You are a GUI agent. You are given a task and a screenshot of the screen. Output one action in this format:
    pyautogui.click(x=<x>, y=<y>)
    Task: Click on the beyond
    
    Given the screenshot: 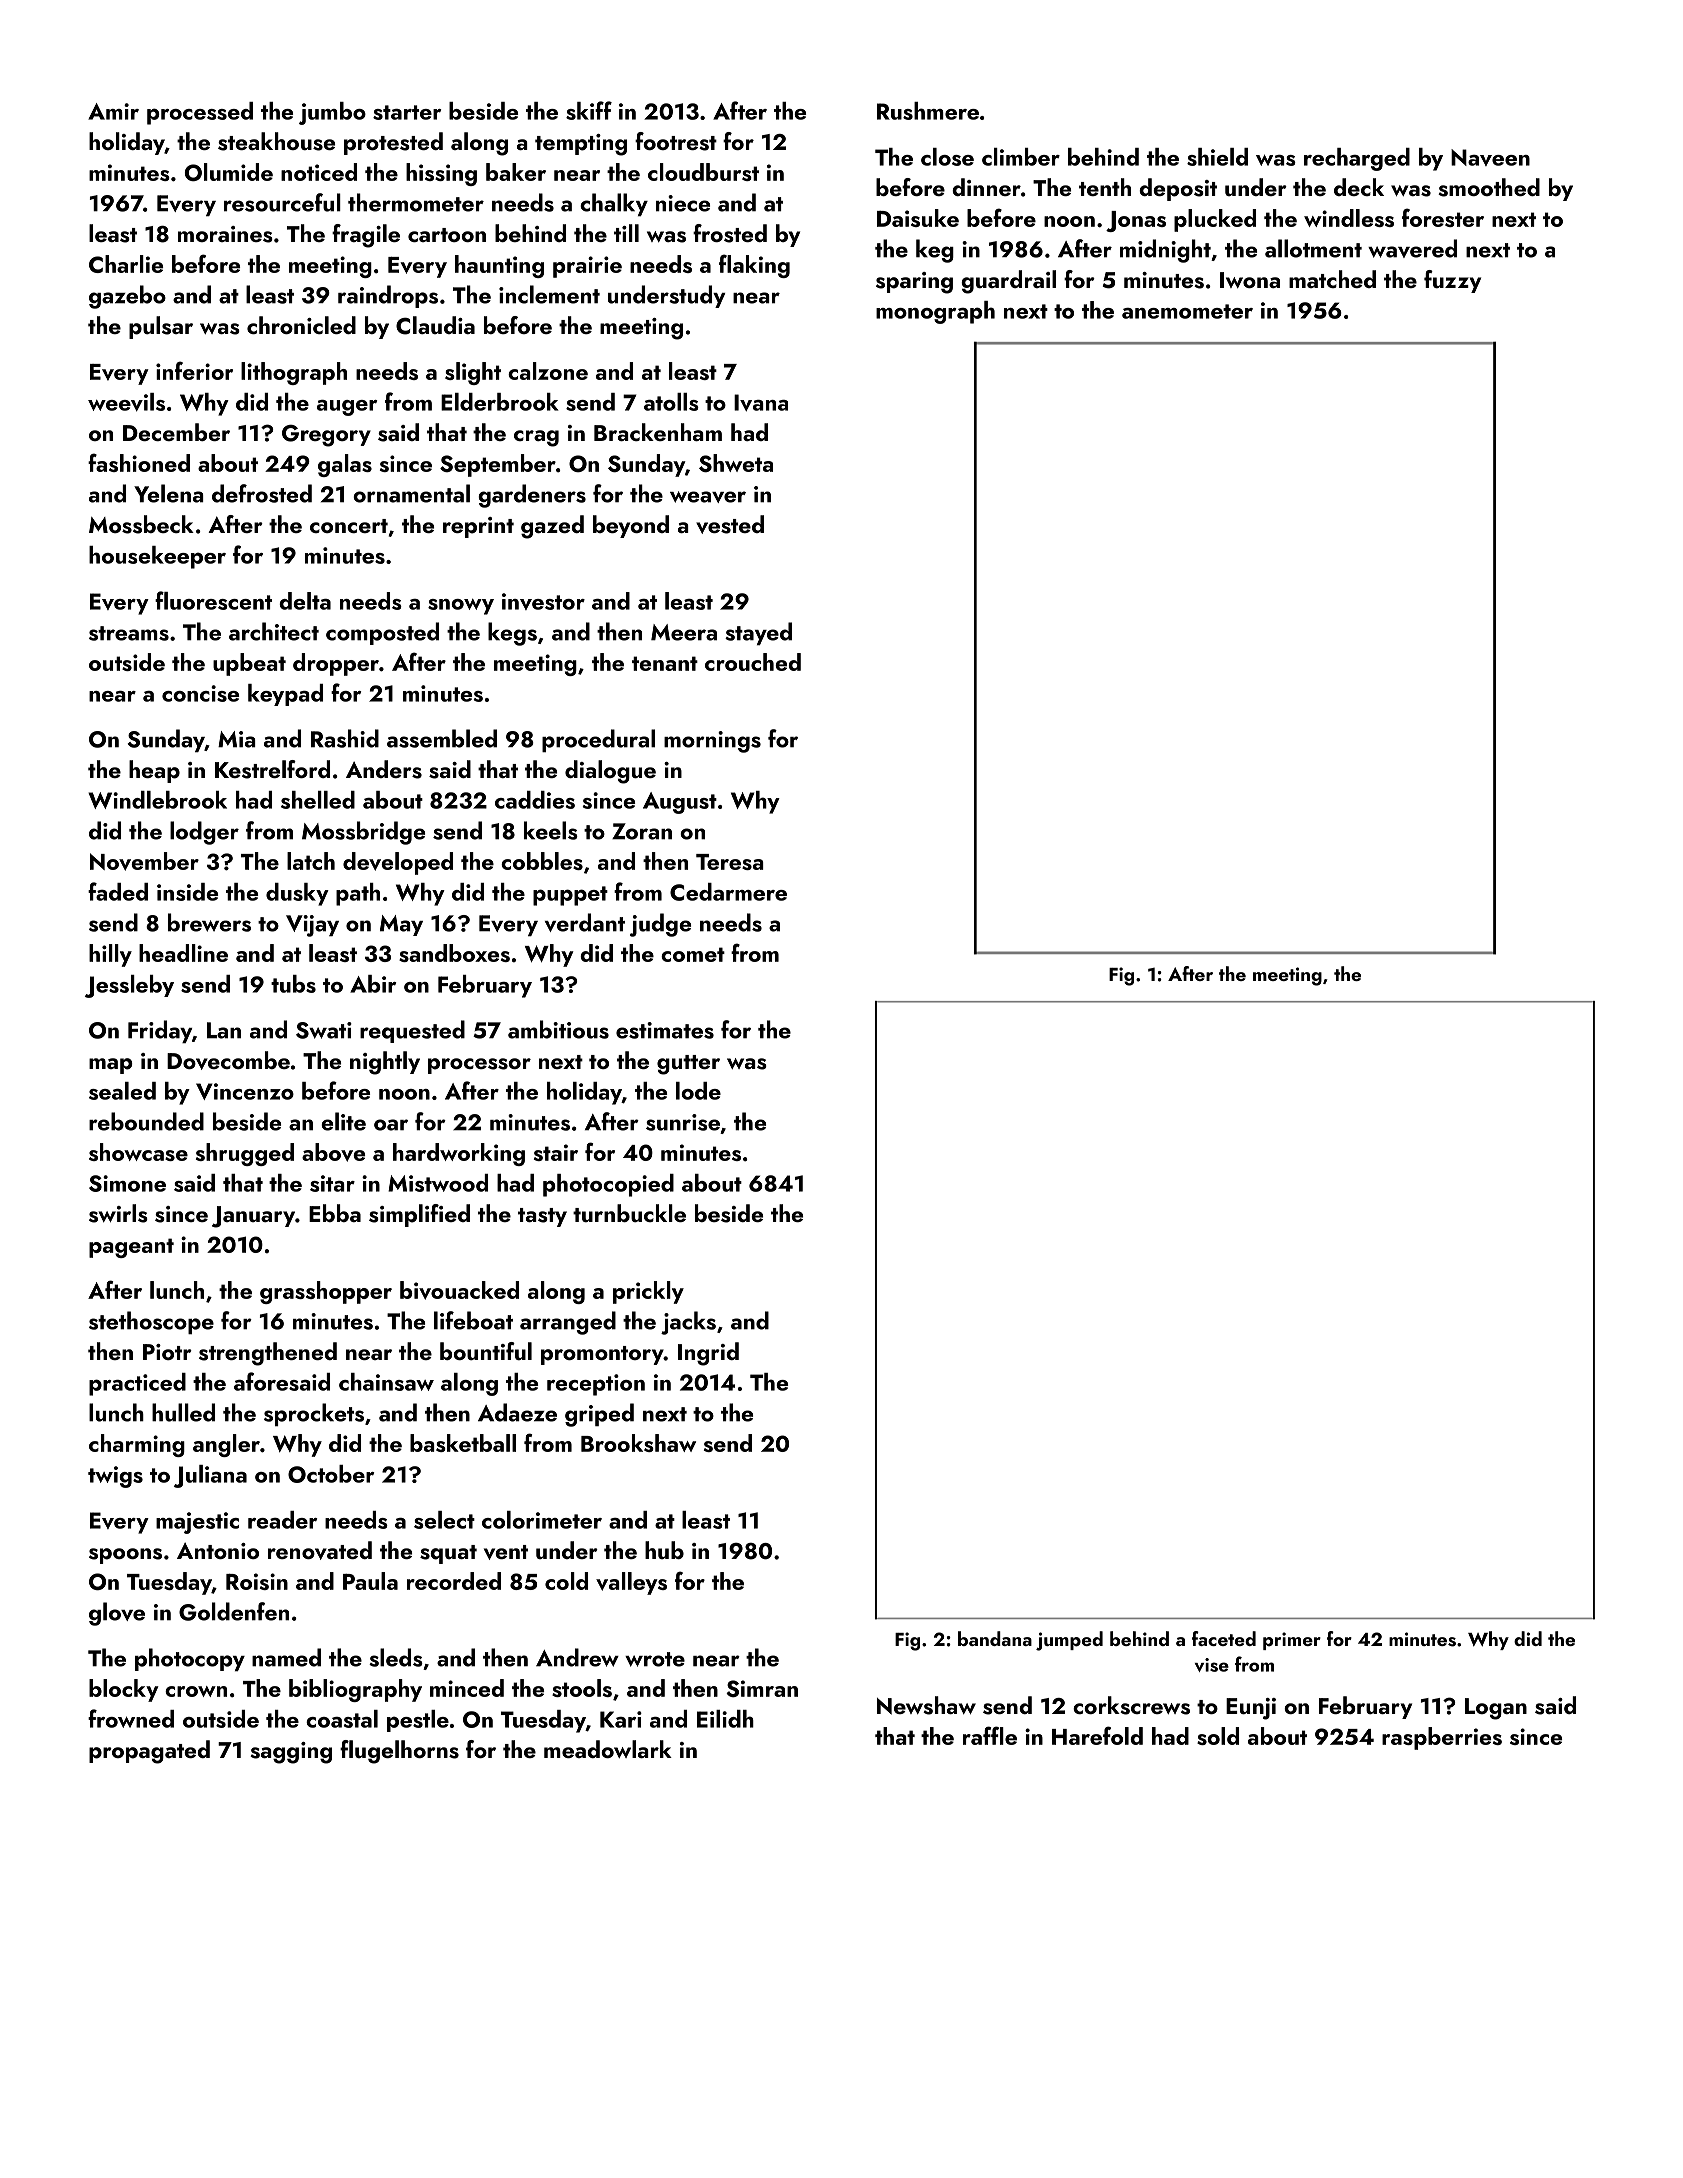 What is the action you would take?
    pyautogui.click(x=631, y=526)
